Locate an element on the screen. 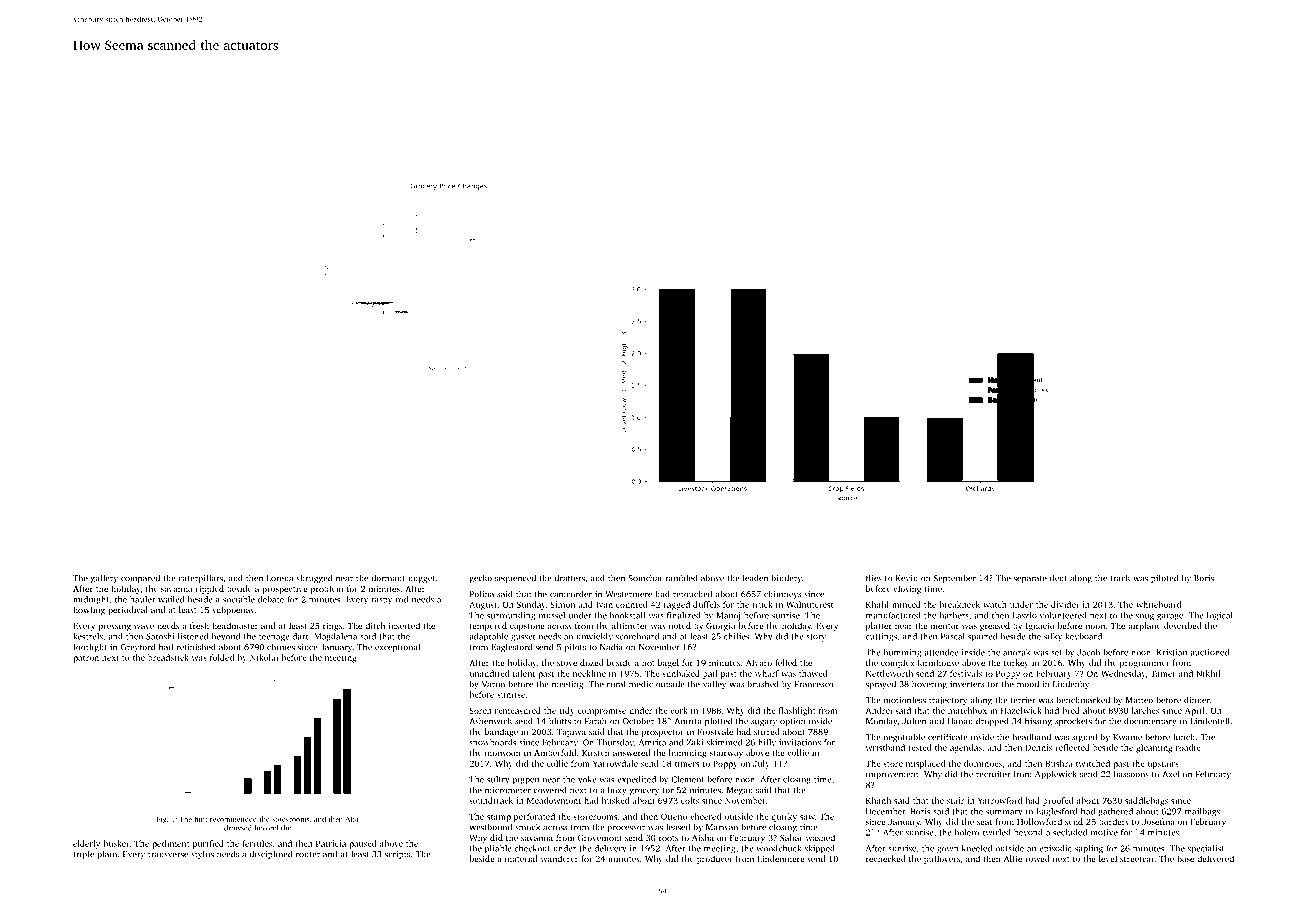 This screenshot has height=924, width=1308. patron is located at coordinates (86, 659).
